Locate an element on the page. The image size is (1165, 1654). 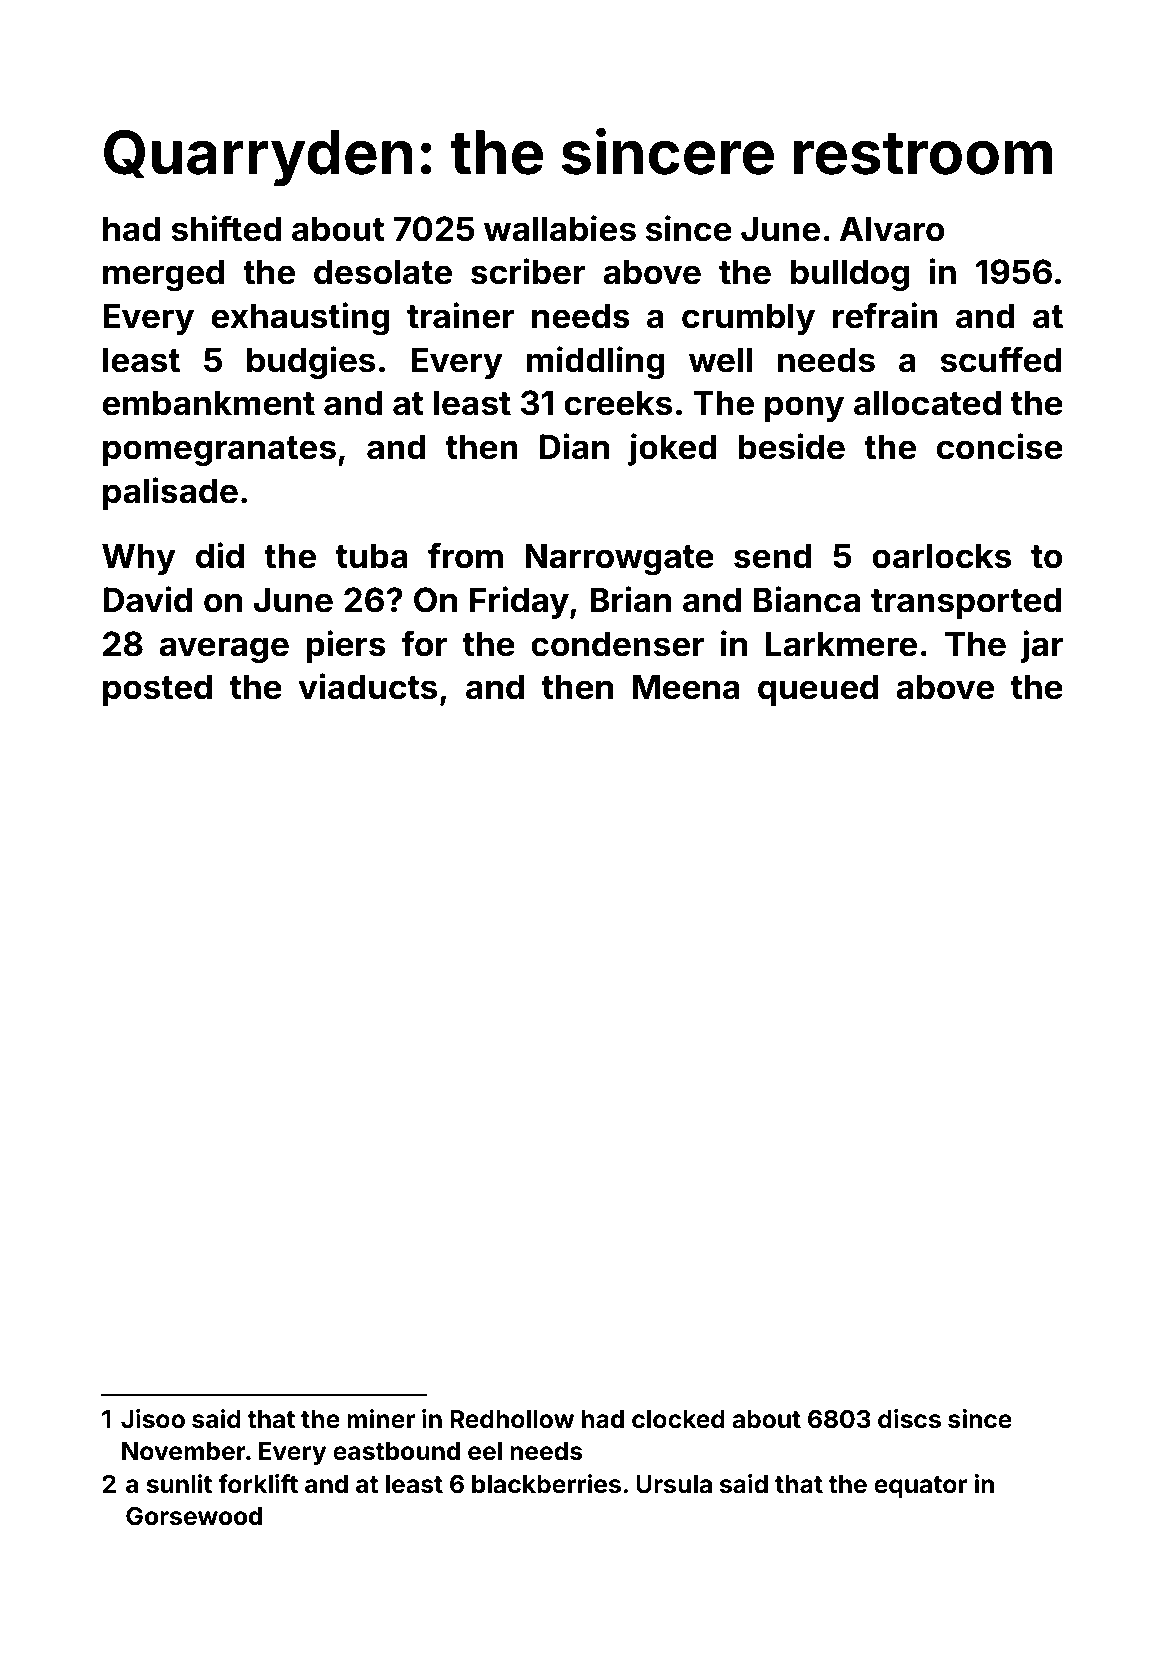
discs is located at coordinates (909, 1419).
